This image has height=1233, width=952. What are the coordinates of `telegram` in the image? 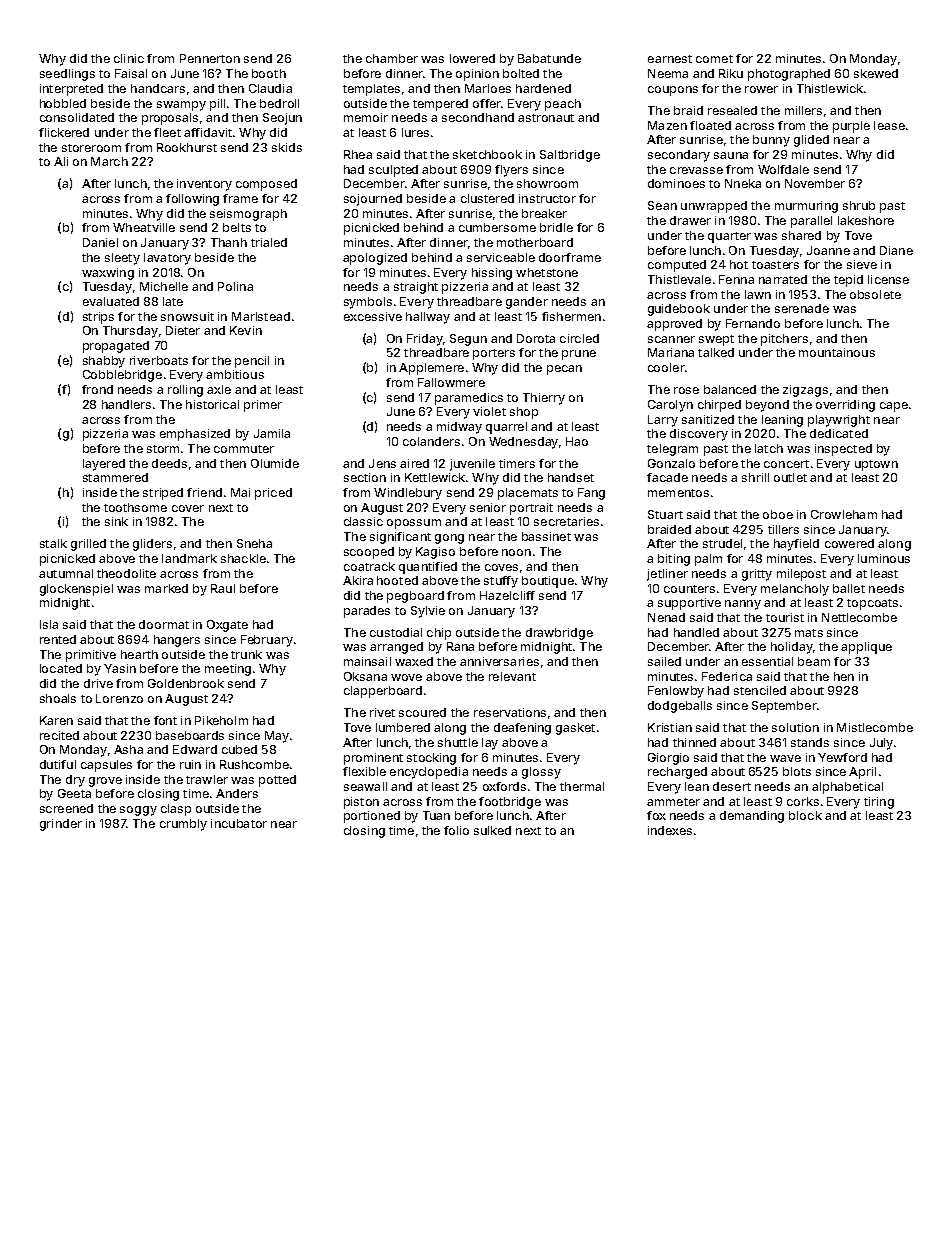 It's located at (672, 450).
